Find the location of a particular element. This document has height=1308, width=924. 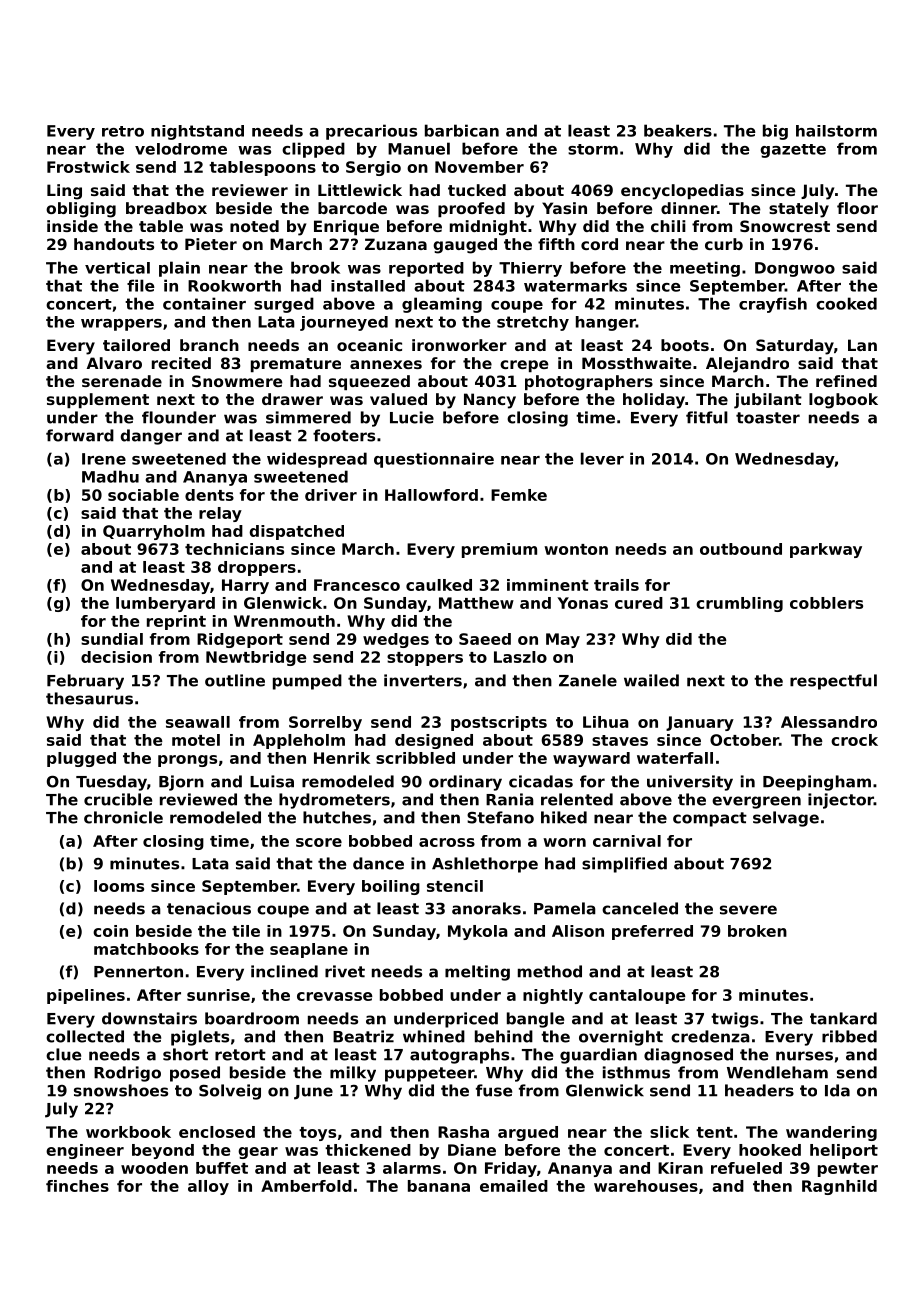

reported is located at coordinates (426, 269).
